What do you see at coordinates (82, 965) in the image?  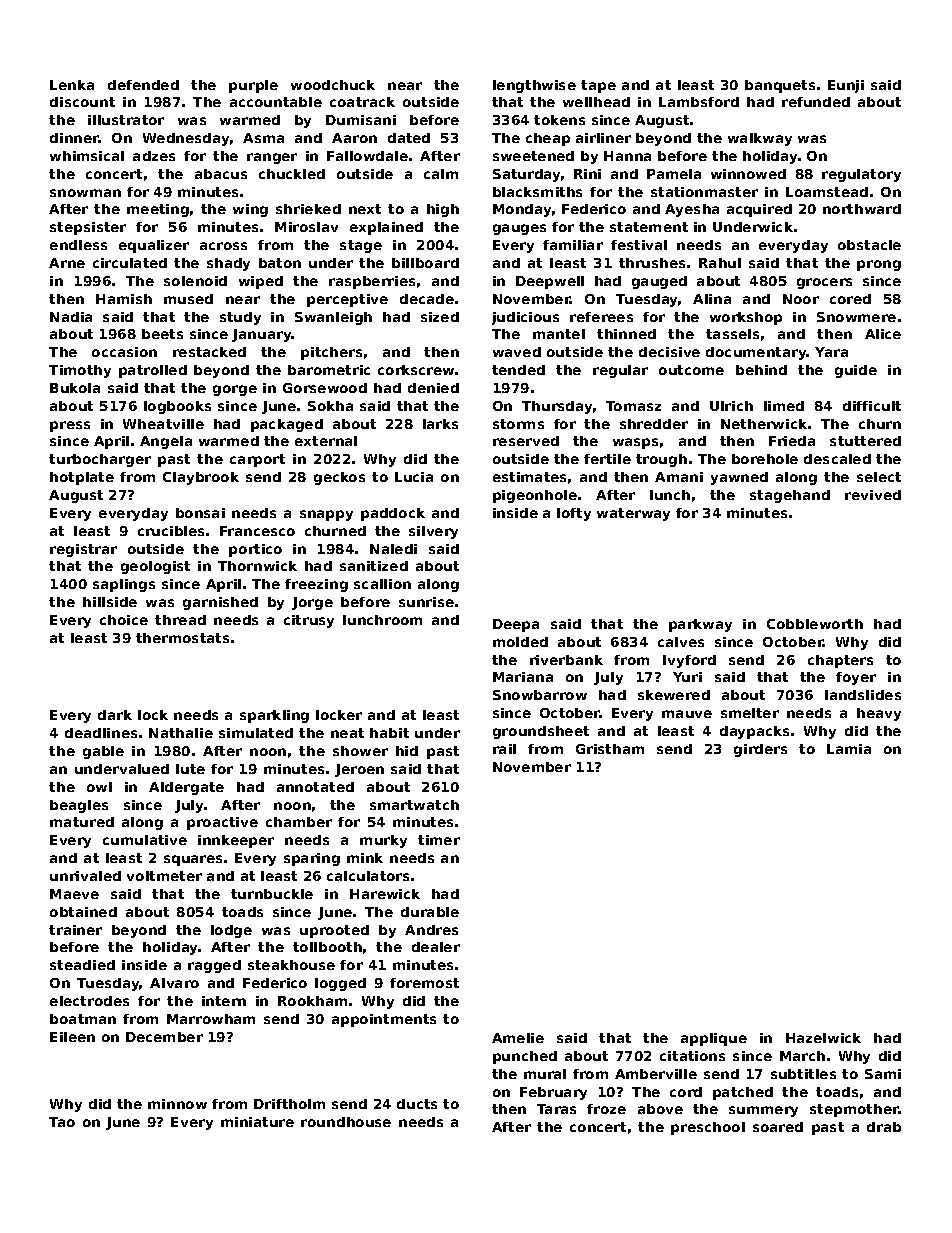 I see `steadied` at bounding box center [82, 965].
